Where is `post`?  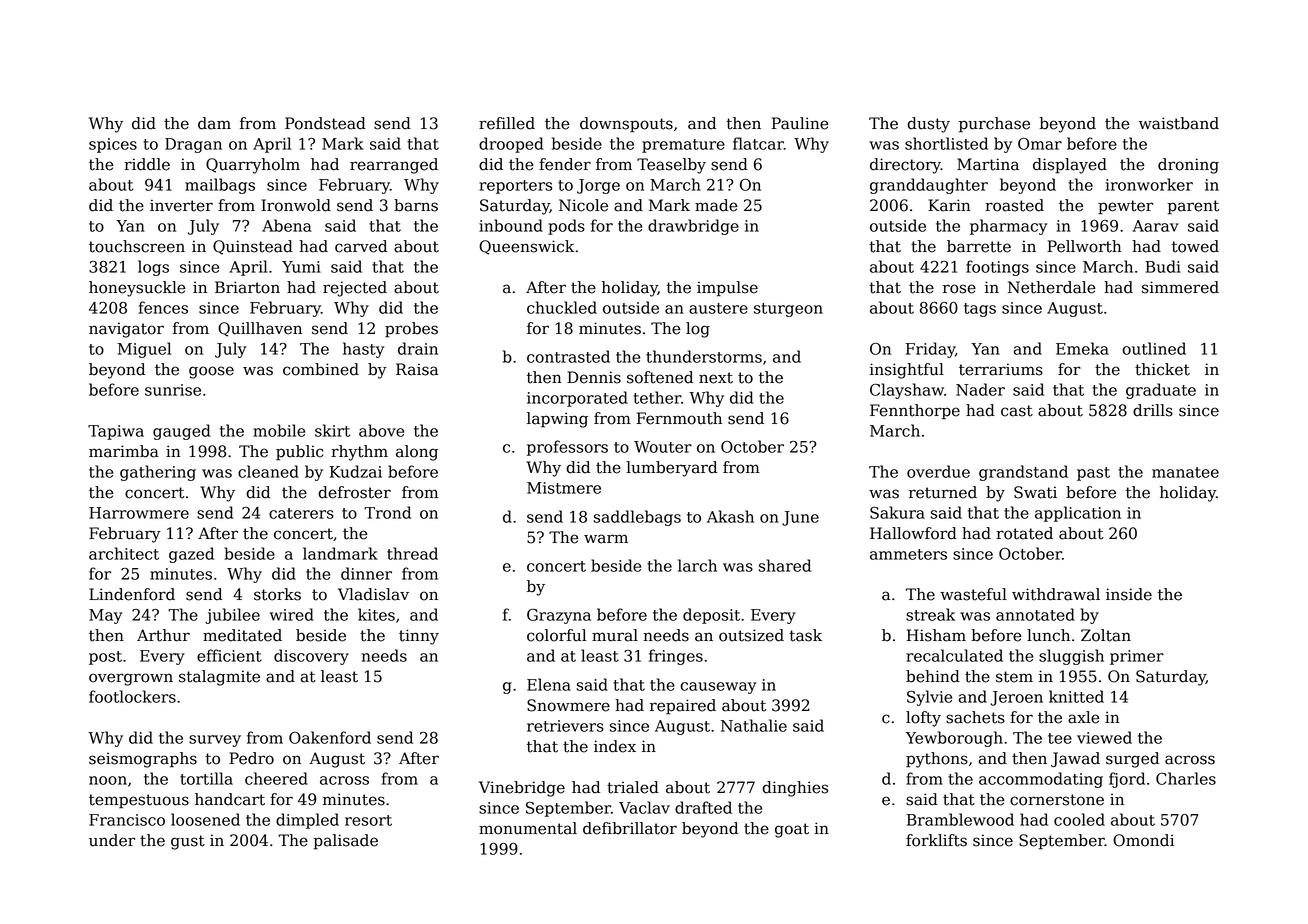 post is located at coordinates (105, 658).
